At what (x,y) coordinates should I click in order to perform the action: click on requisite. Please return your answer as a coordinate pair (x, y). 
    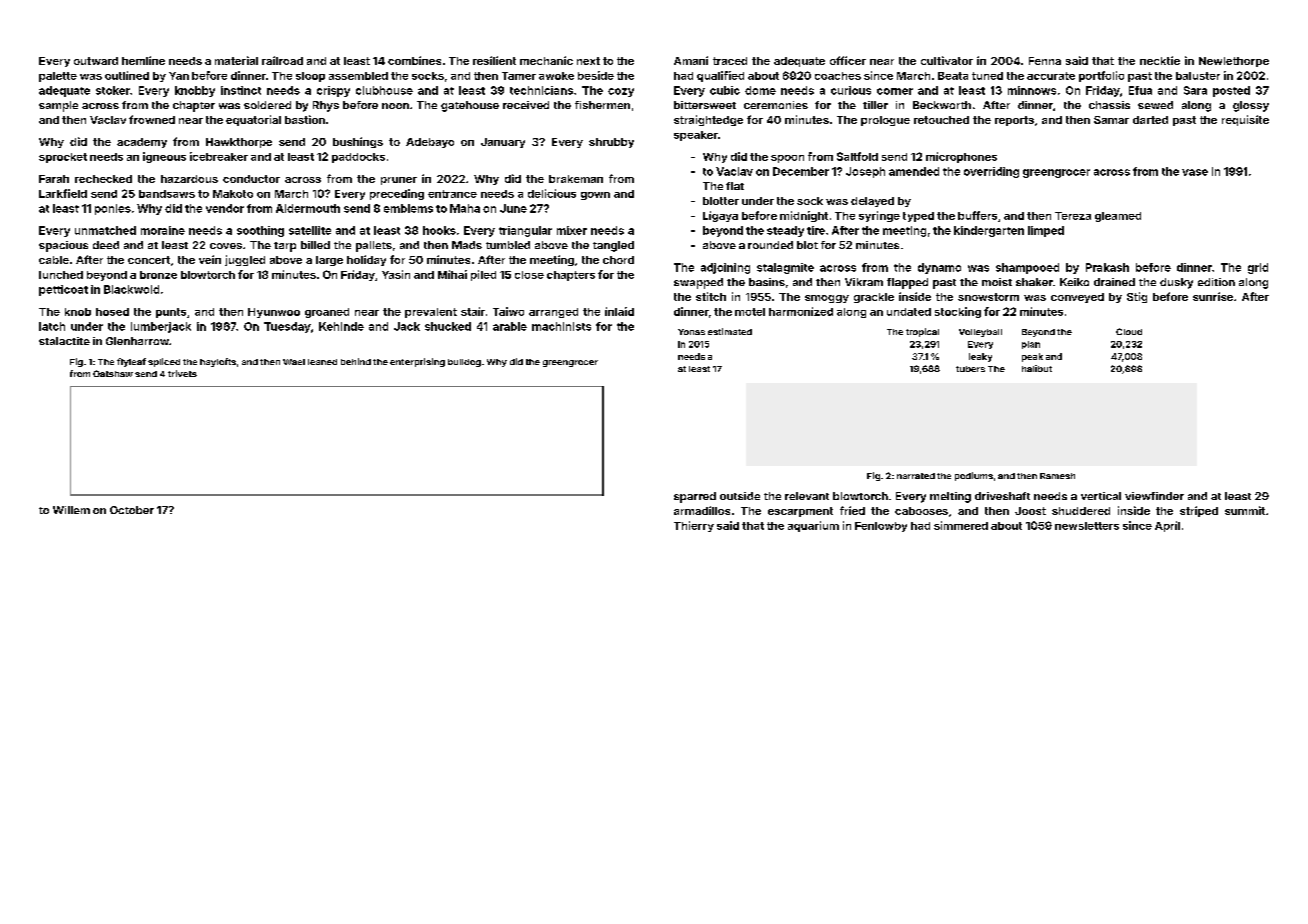
    Looking at the image, I should click on (1245, 120).
